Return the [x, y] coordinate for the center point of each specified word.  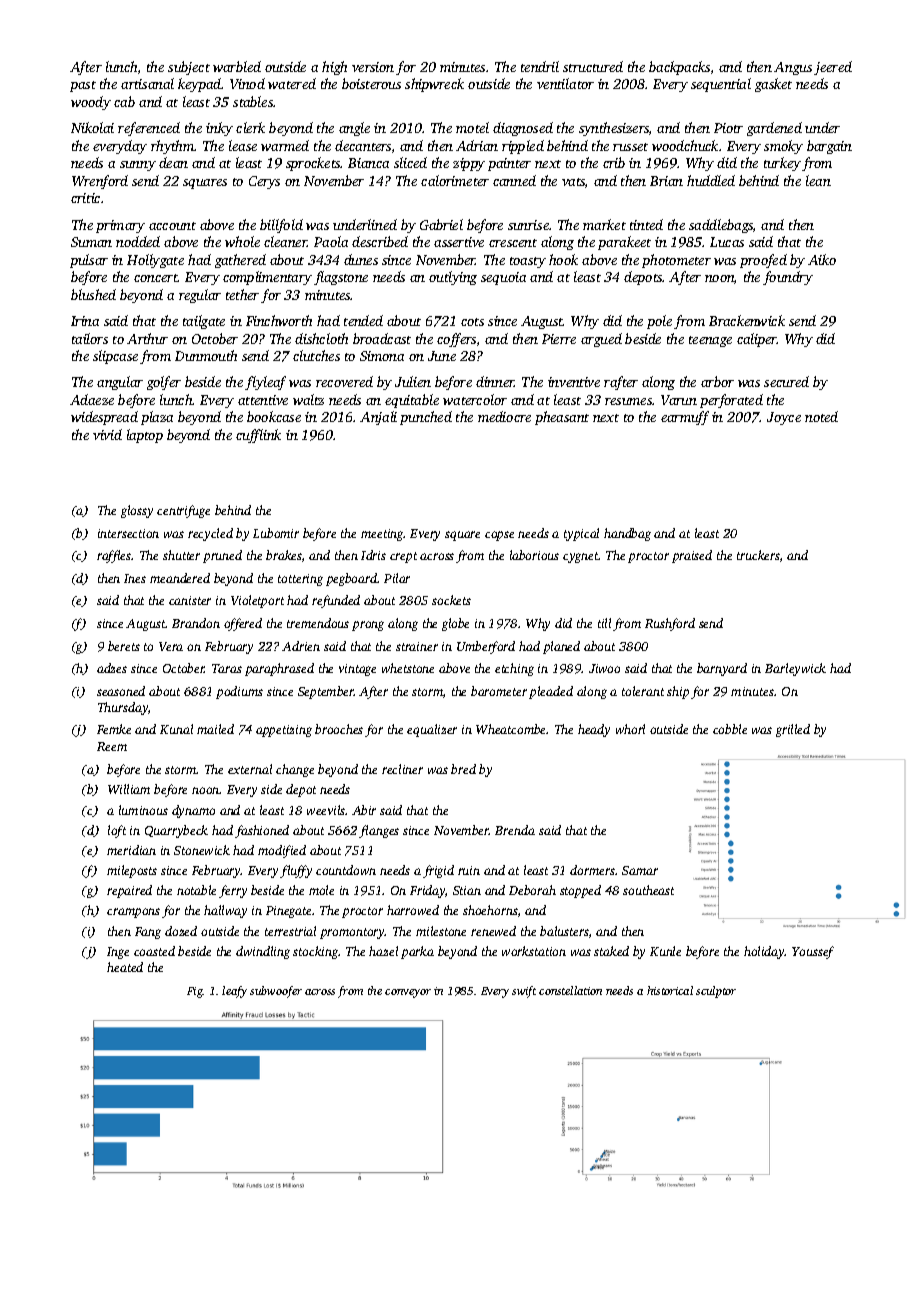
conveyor [408, 993]
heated [125, 967]
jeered [833, 68]
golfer [164, 383]
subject [189, 68]
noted [821, 416]
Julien [413, 381]
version [373, 67]
